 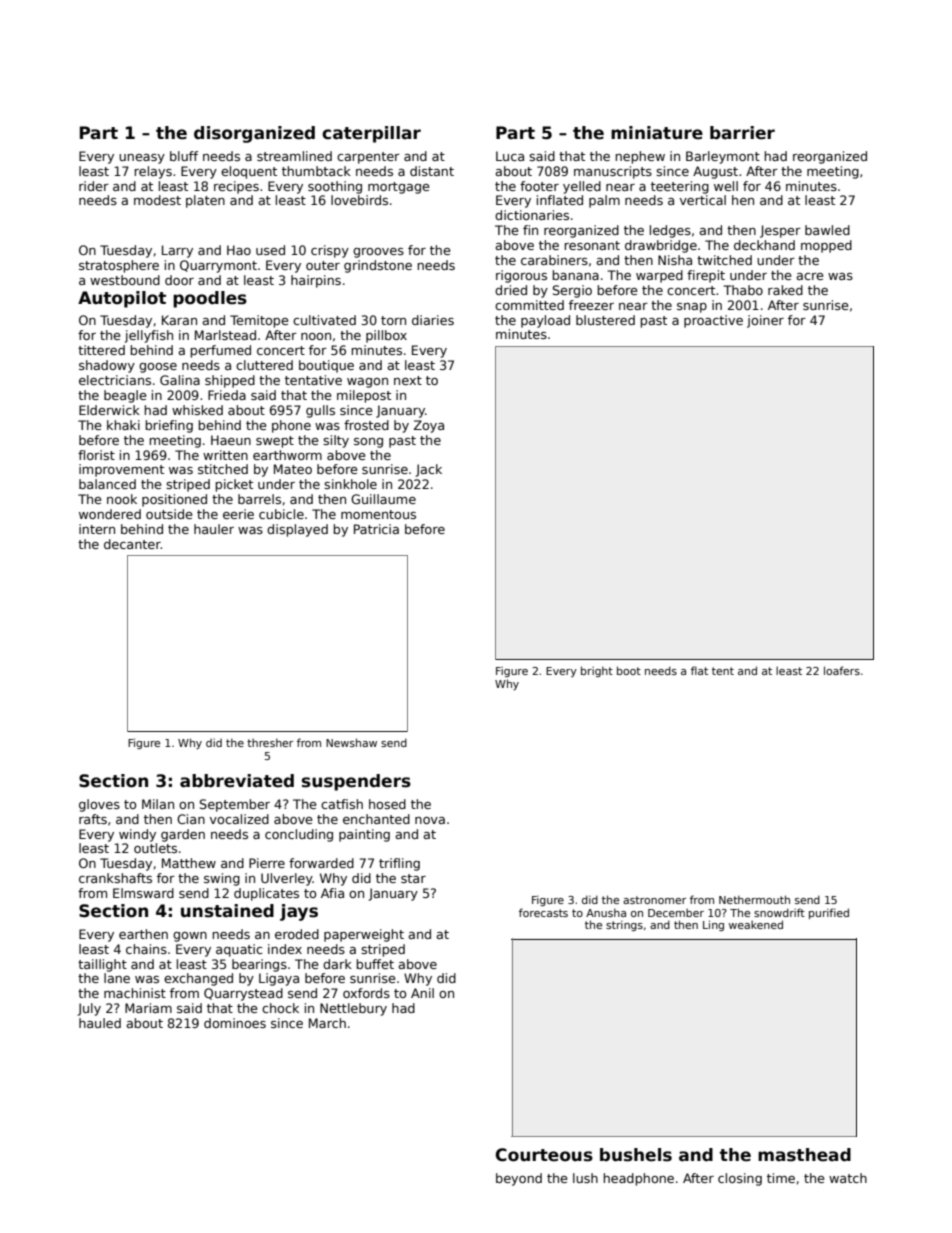 I want to click on miniature, so click(x=657, y=133).
